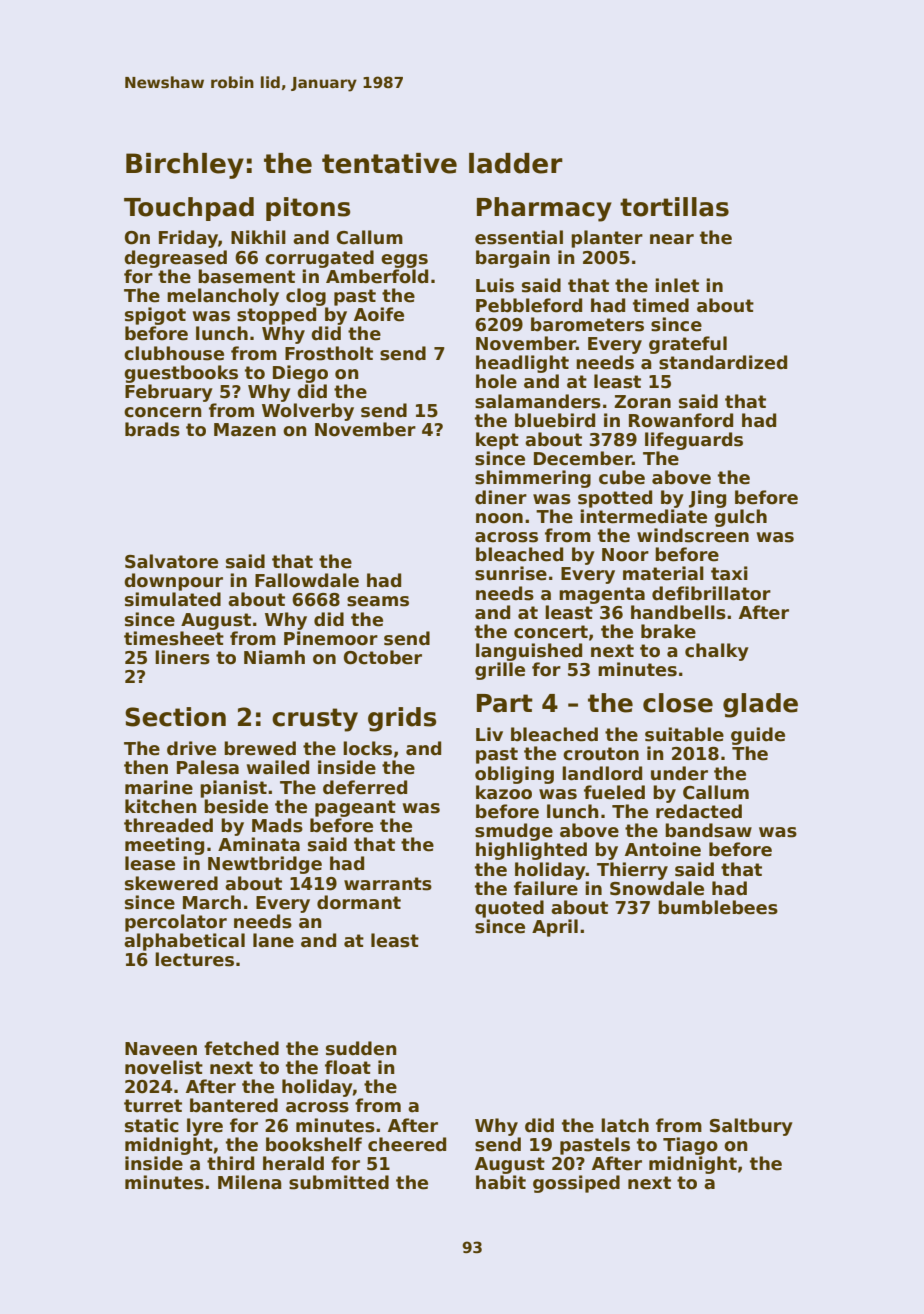  I want to click on noon, so click(499, 518).
